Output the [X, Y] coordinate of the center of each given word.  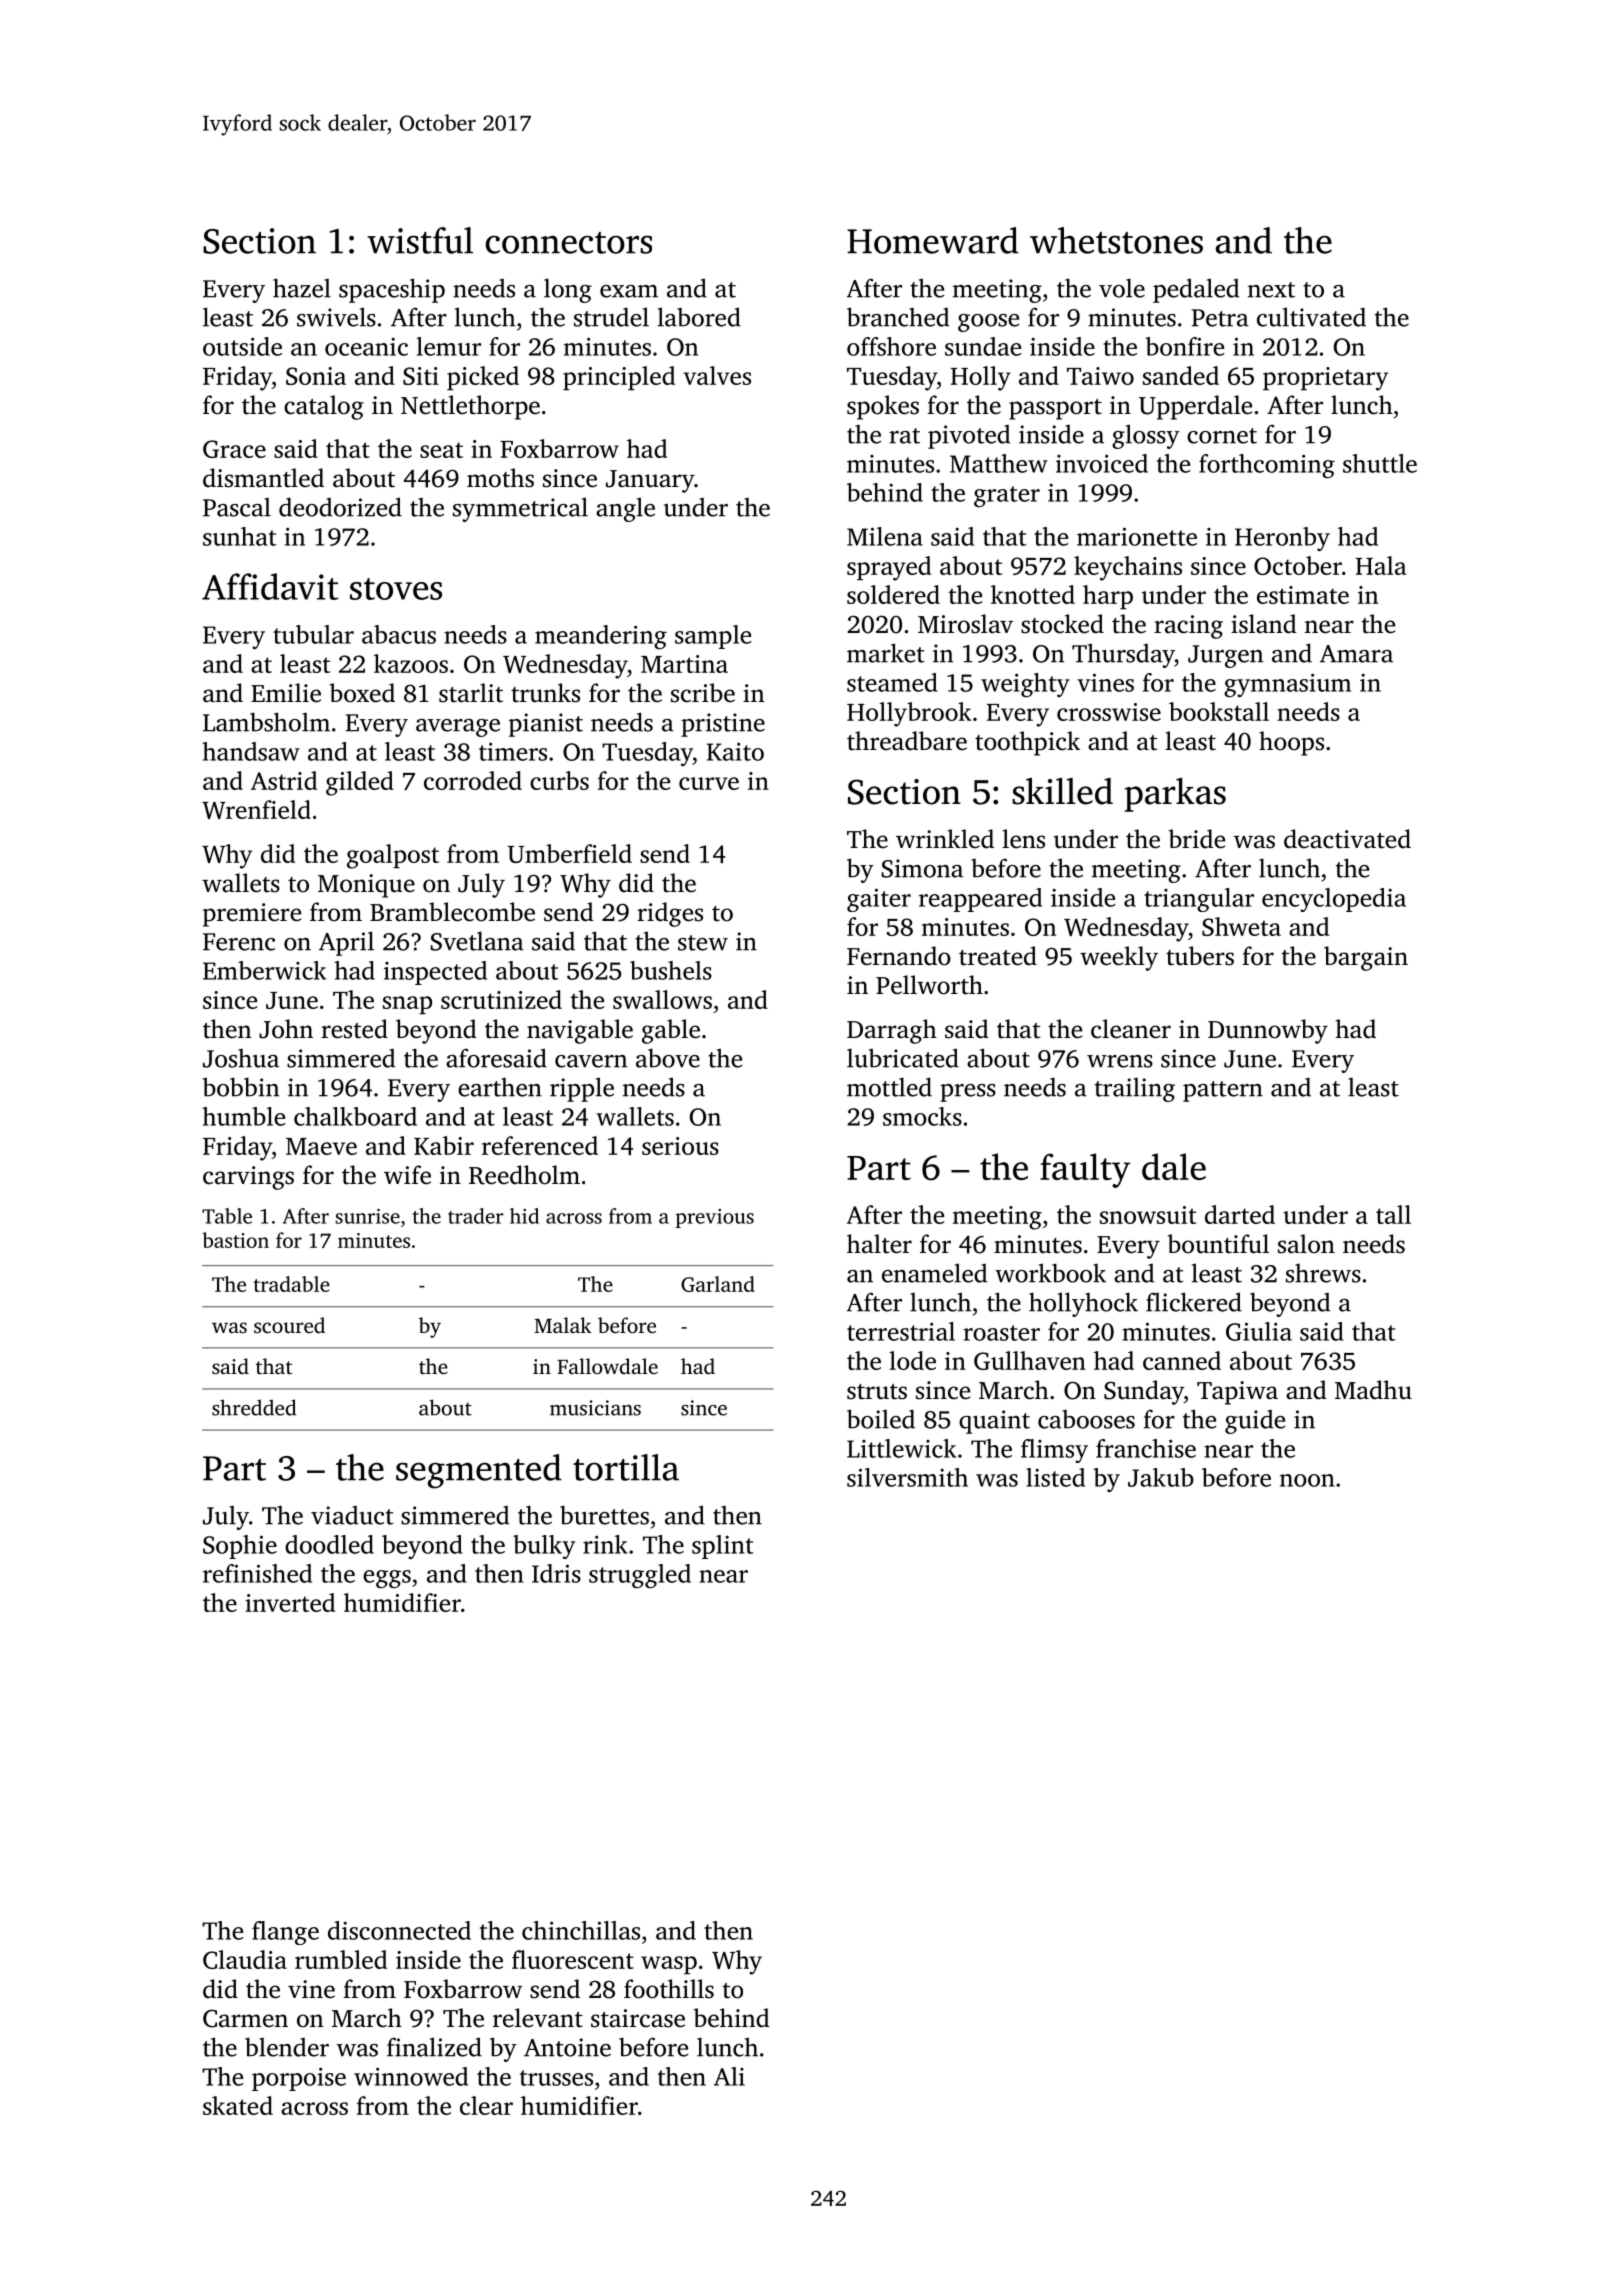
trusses [556, 2078]
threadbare [907, 741]
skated [238, 2105]
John [286, 1029]
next [1271, 290]
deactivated [1347, 839]
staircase [638, 2018]
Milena [885, 536]
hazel [302, 288]
